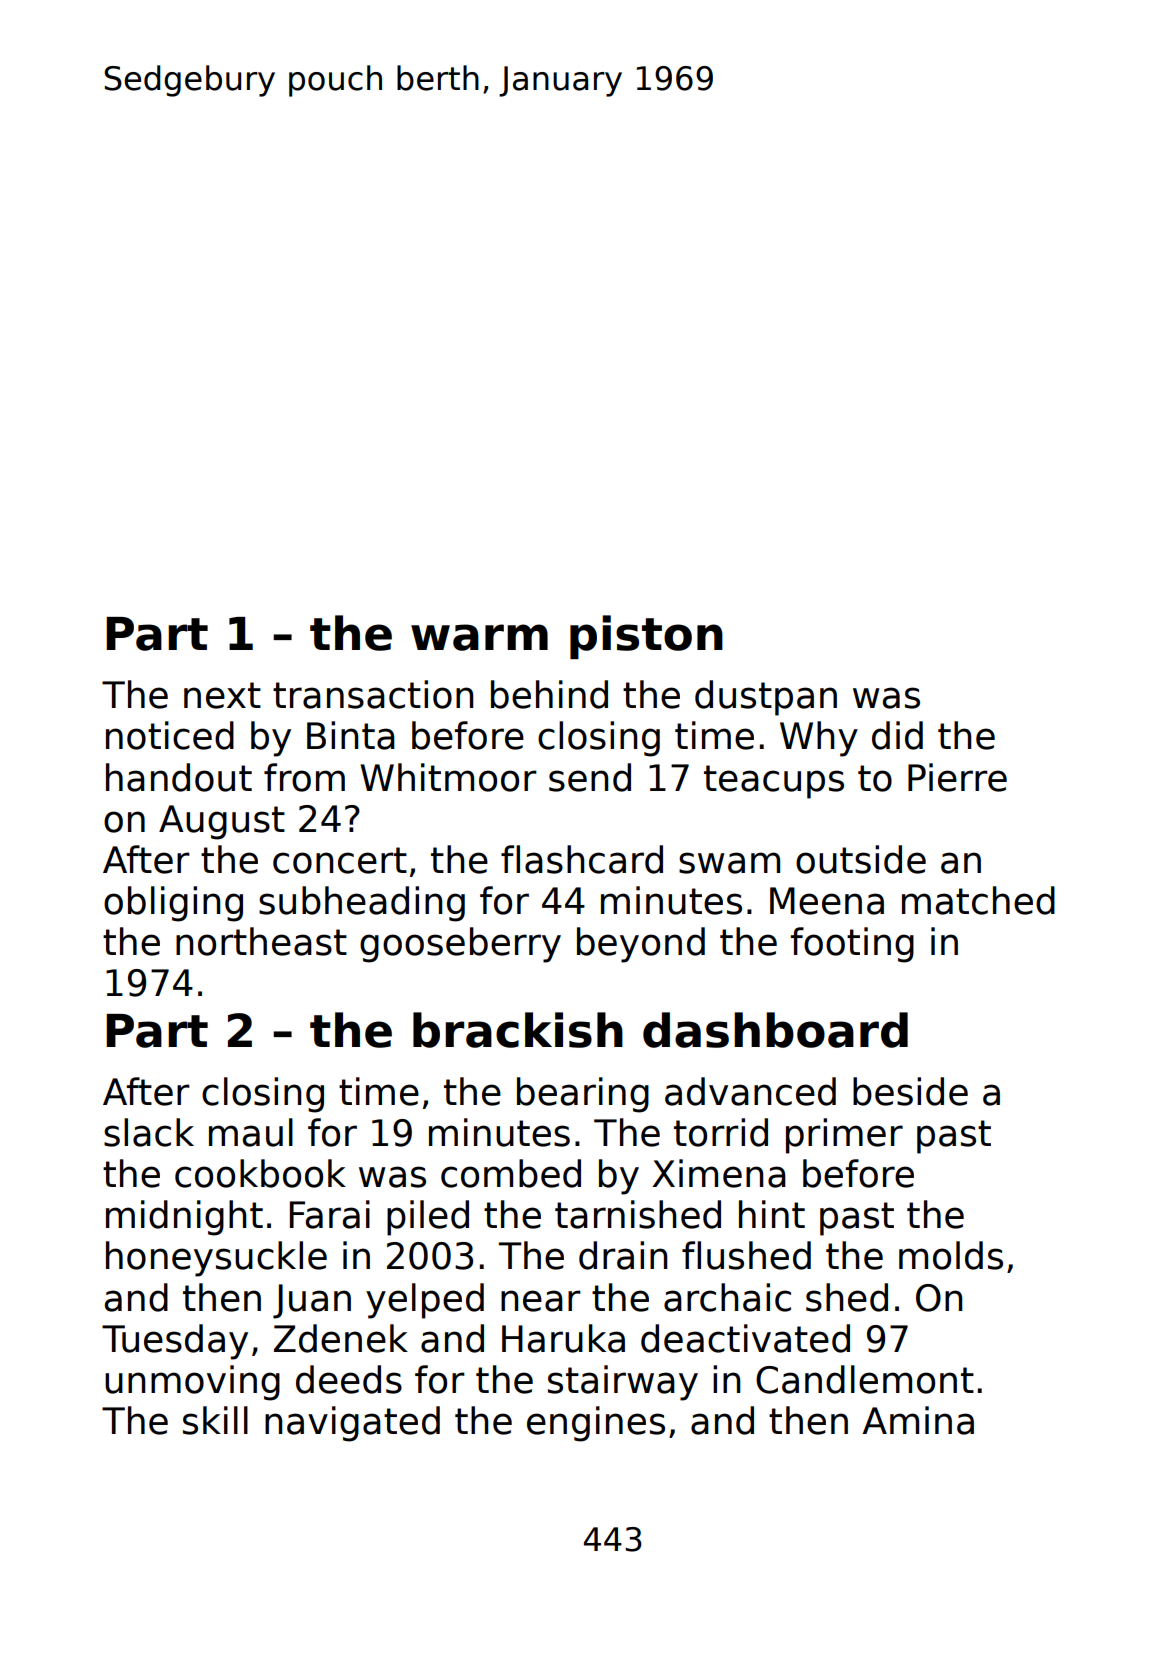  Describe the element at coordinates (563, 1338) in the screenshot. I see `Haruka` at that location.
